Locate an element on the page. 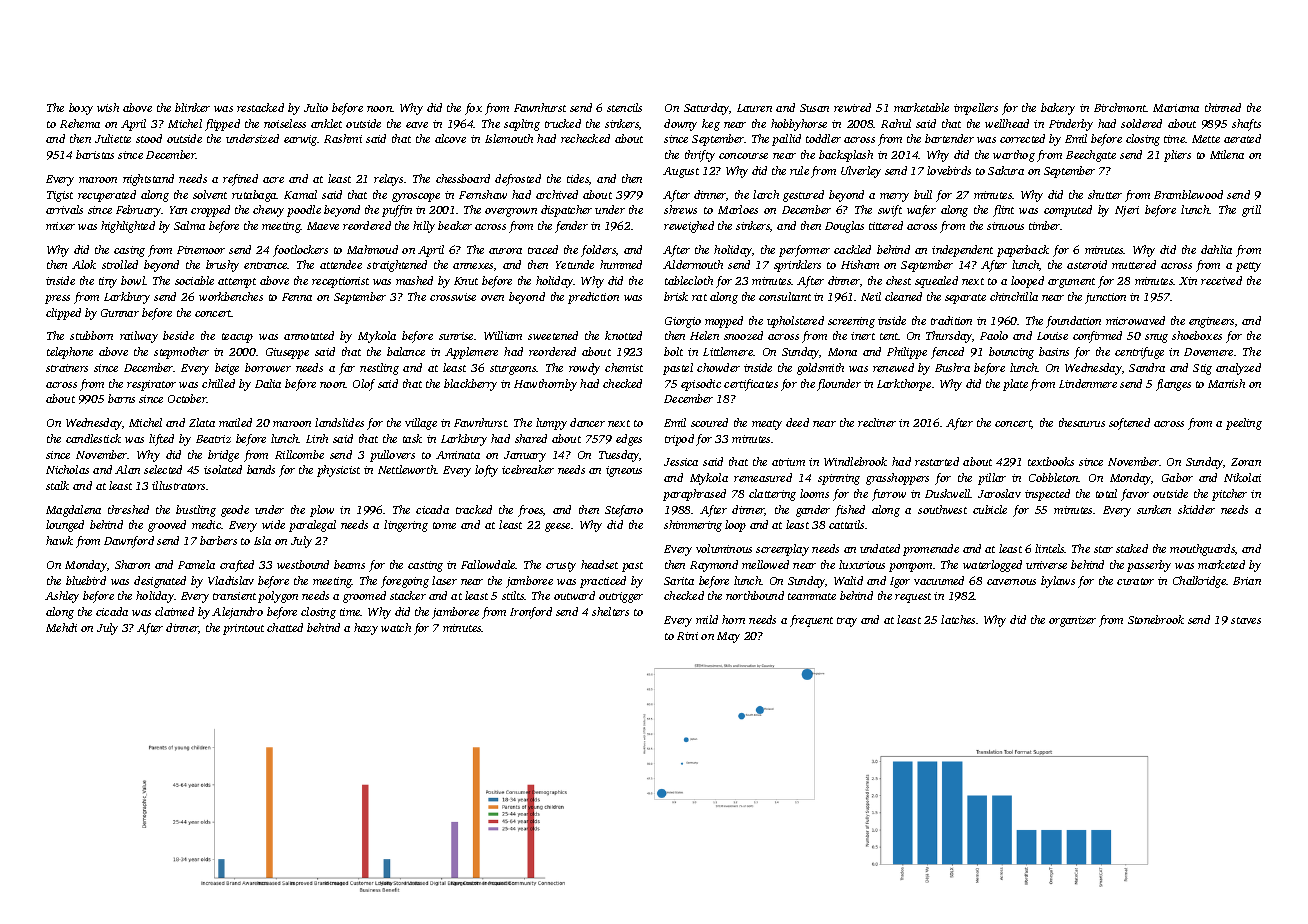  Bramblewood is located at coordinates (1188, 194).
